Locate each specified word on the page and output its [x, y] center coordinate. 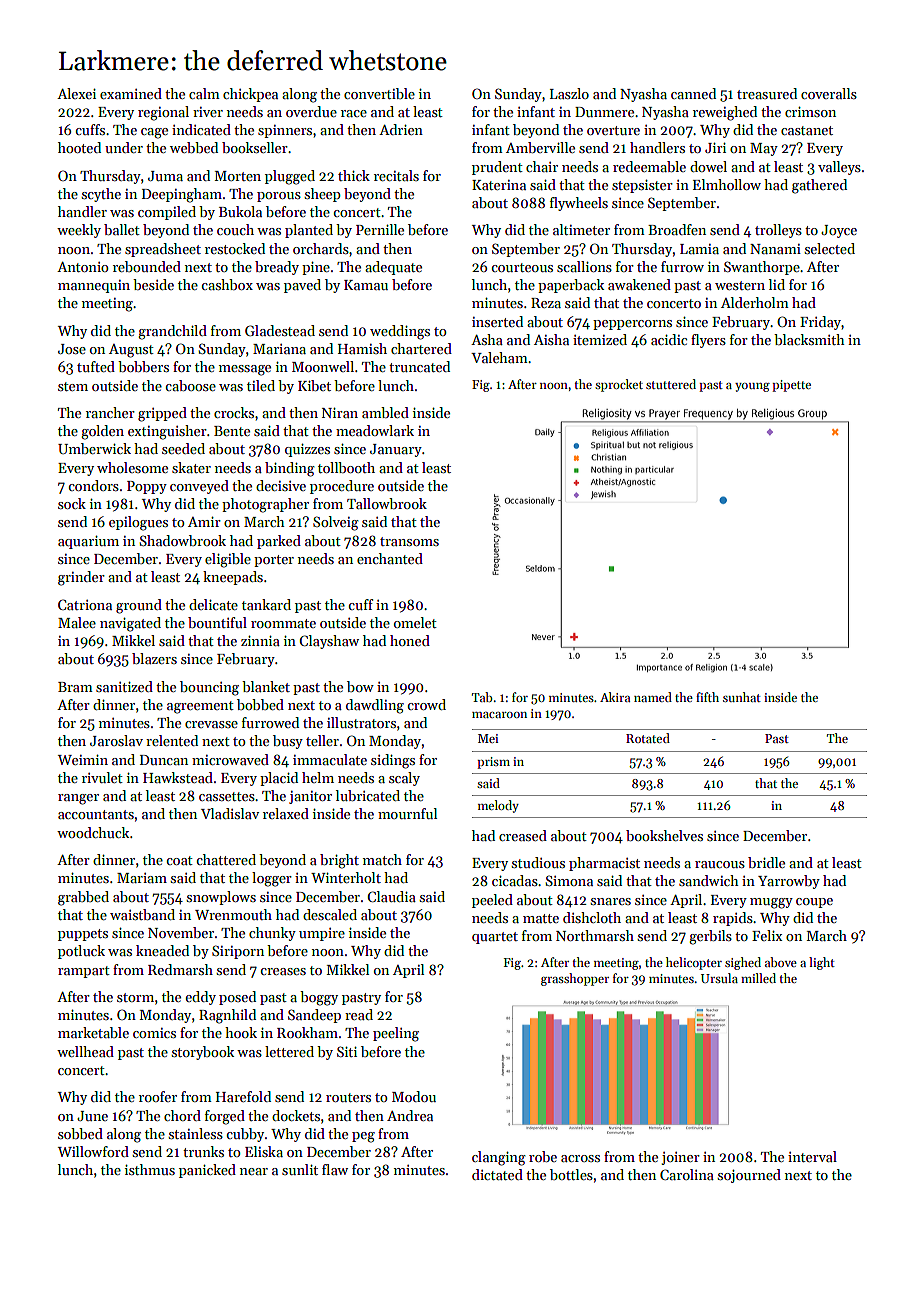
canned [693, 93]
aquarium [88, 542]
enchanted [390, 558]
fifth [707, 697]
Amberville [540, 147]
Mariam [142, 878]
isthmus [150, 1169]
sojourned [749, 1176]
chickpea [250, 95]
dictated [497, 1174]
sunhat [742, 697]
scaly [404, 779]
